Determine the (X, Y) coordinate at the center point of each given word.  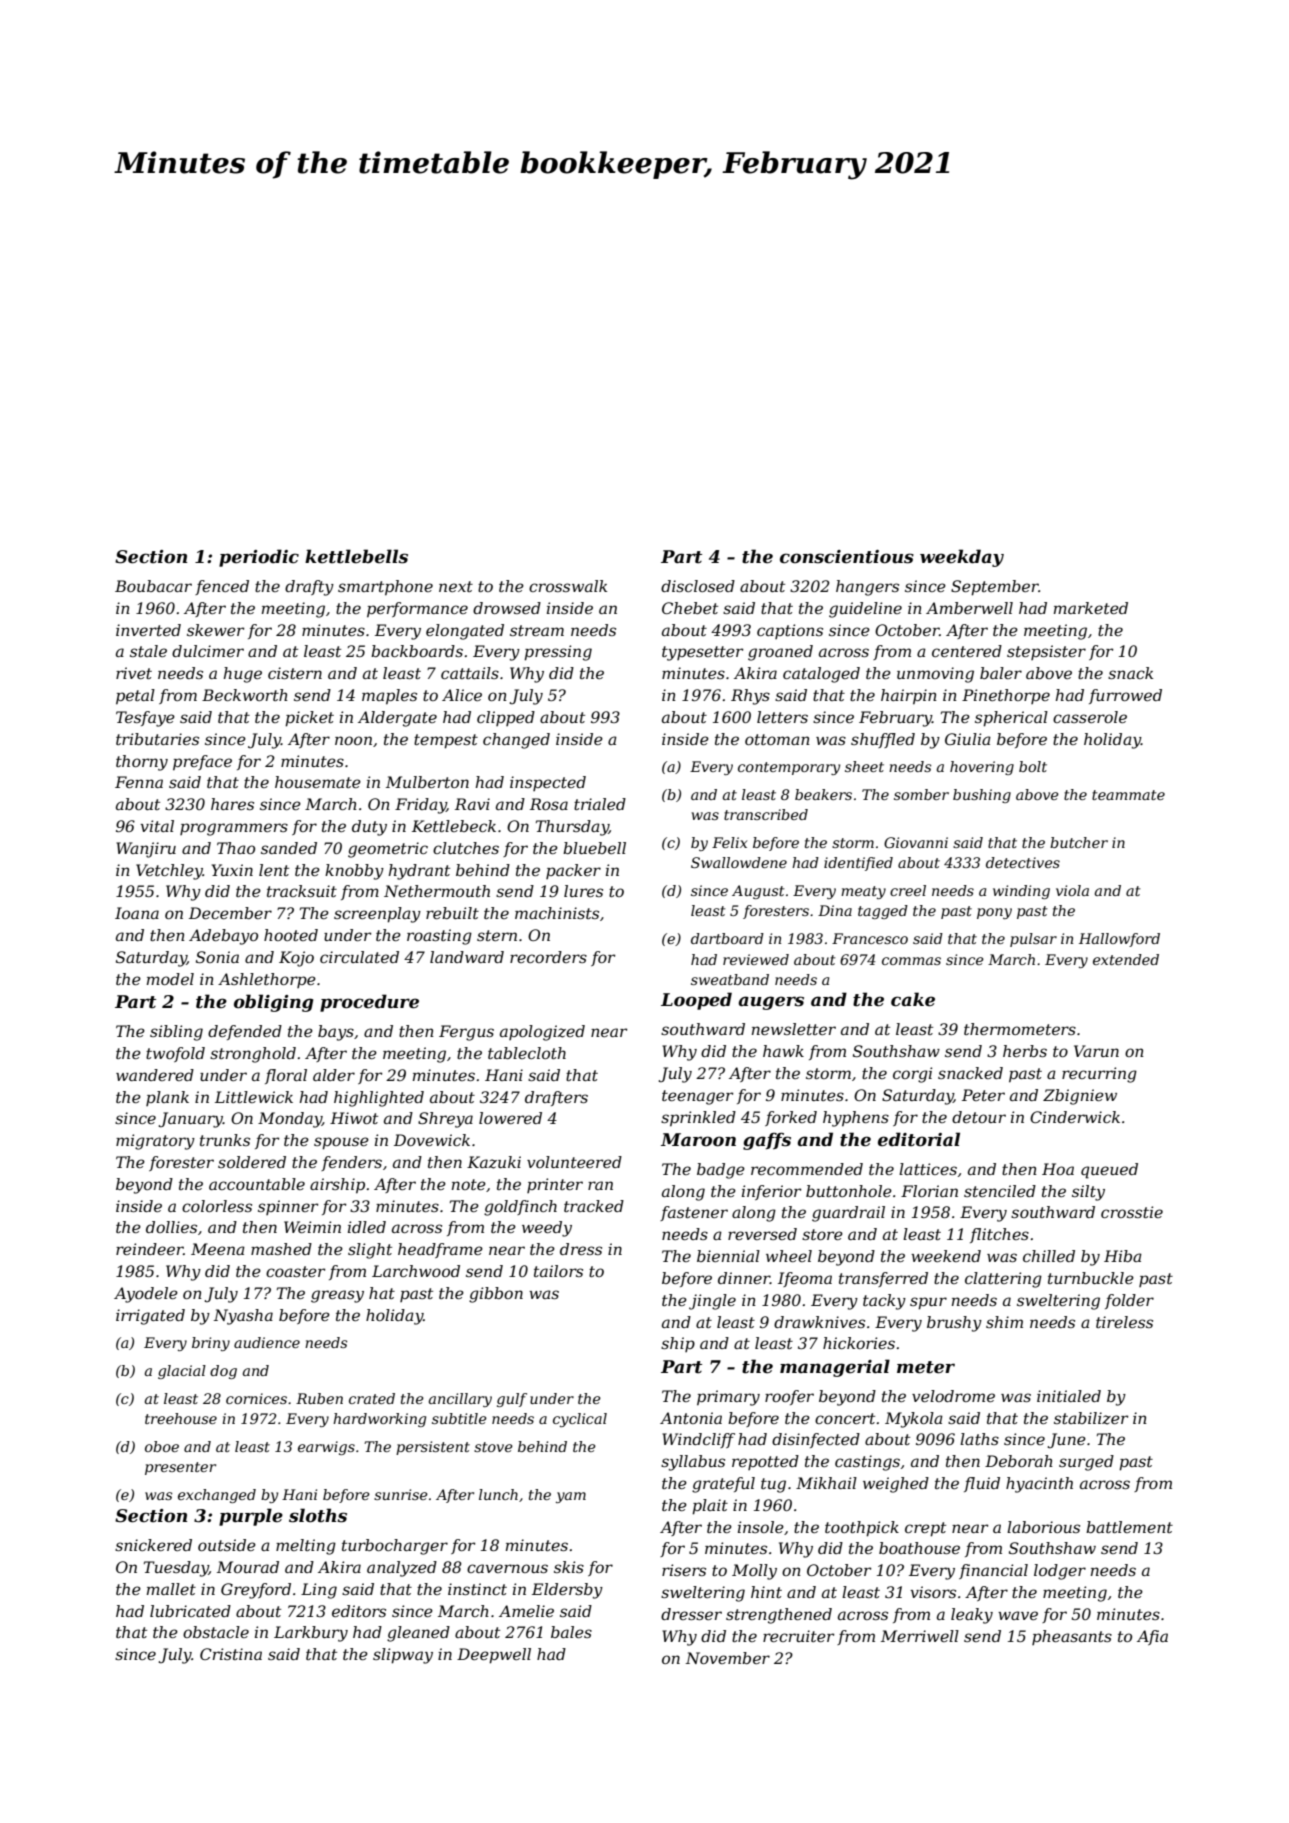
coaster (295, 1271)
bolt (1033, 766)
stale (148, 651)
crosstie (1132, 1212)
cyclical (580, 1420)
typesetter (702, 653)
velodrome (953, 1396)
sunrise (401, 1494)
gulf (512, 1400)
